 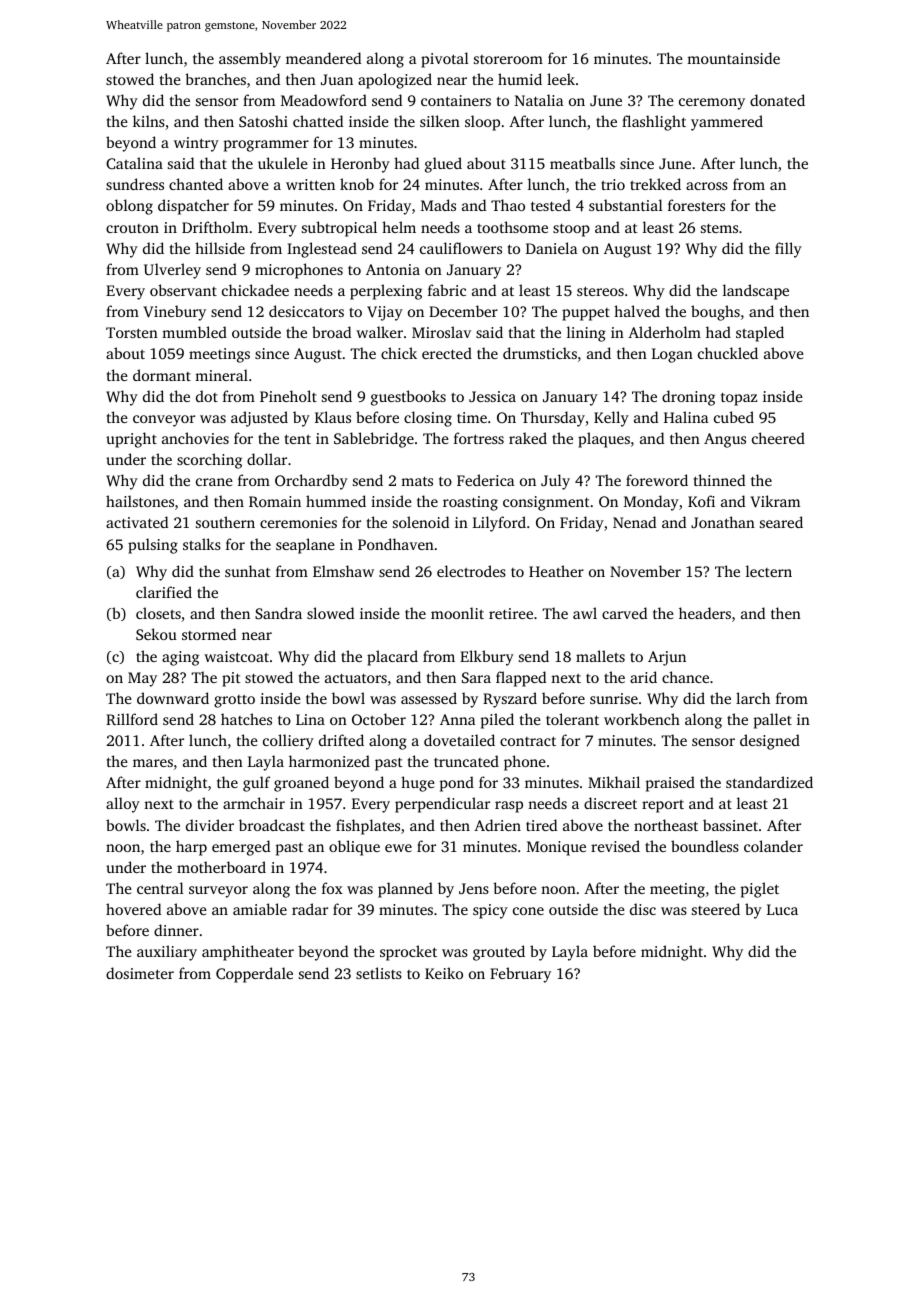 I want to click on storeroom, so click(x=508, y=59).
